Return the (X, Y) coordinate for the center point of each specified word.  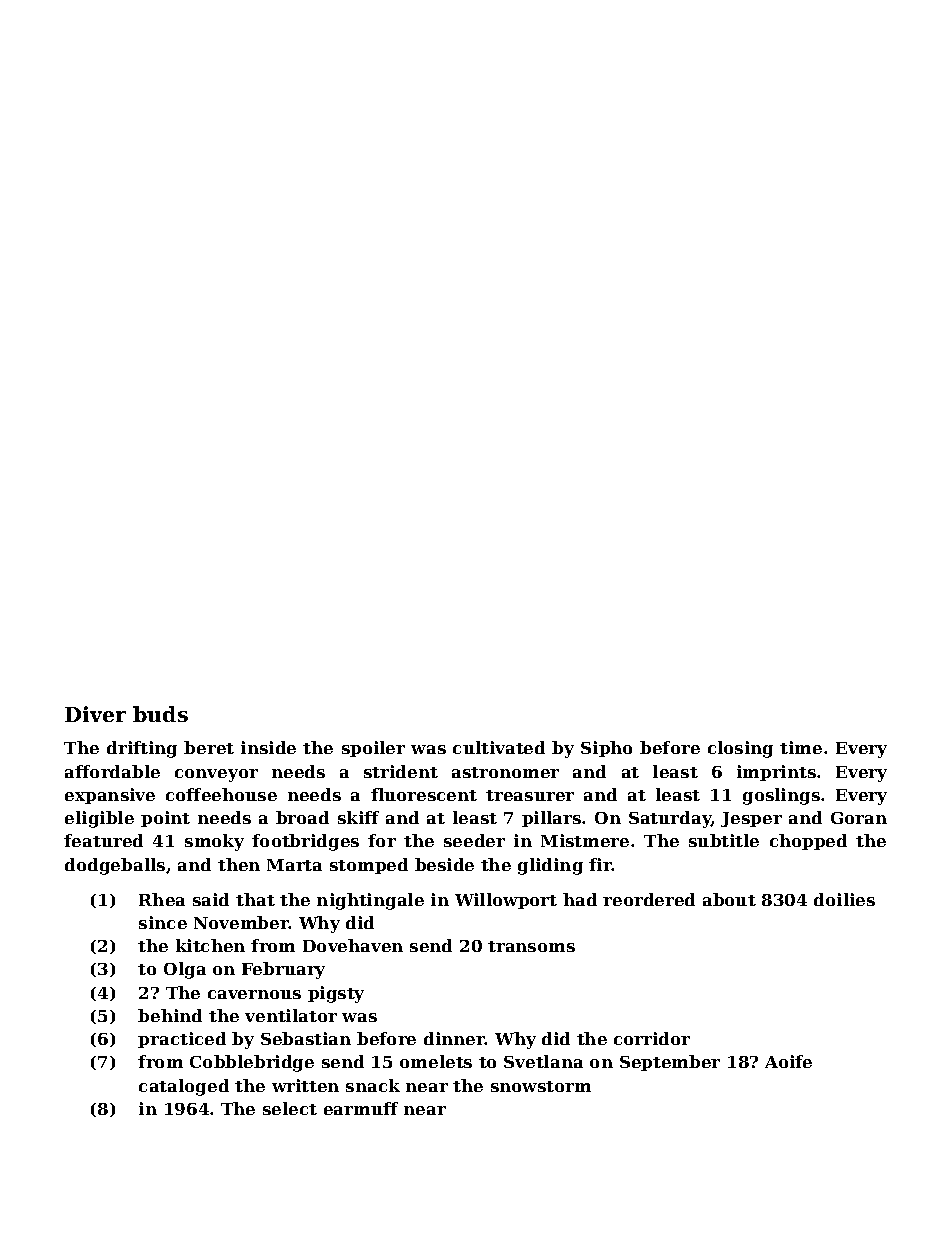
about (729, 899)
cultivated (499, 747)
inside (268, 747)
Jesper (751, 819)
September (670, 1063)
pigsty (336, 994)
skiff (358, 817)
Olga (185, 970)
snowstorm (541, 1086)
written (305, 1085)
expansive (110, 796)
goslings (781, 796)
